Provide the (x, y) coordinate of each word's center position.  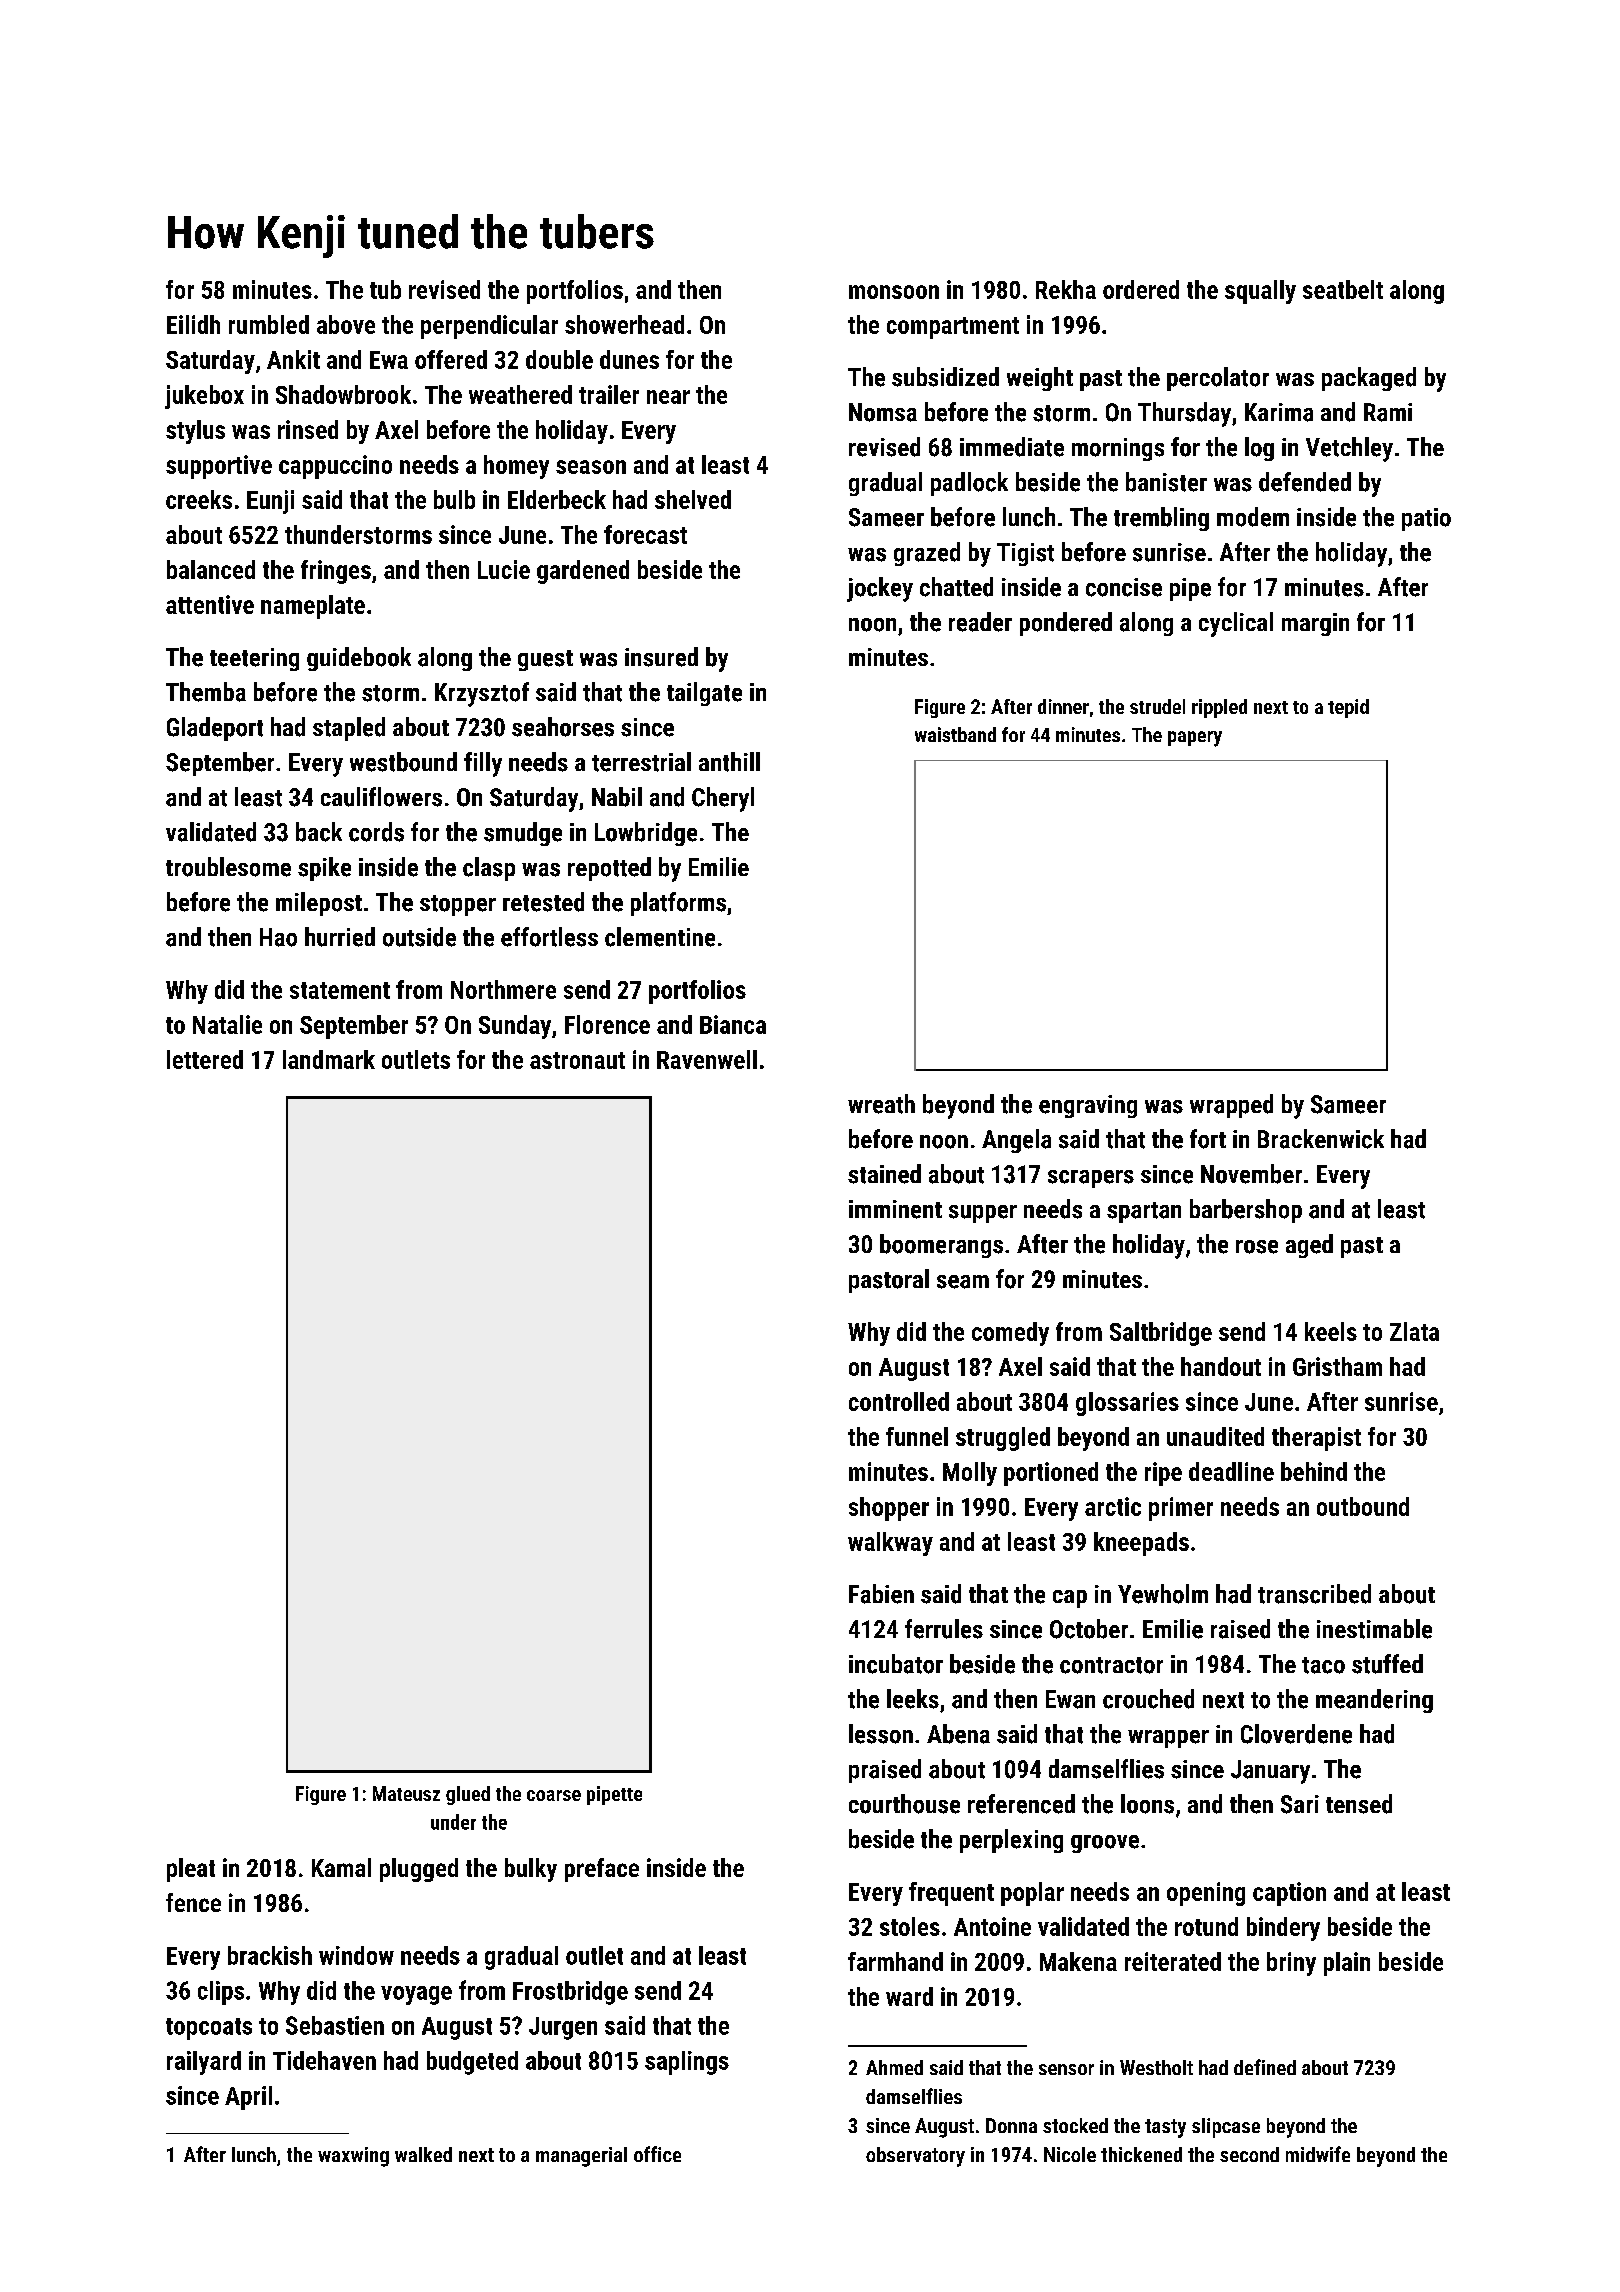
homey (516, 467)
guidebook (359, 659)
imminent (895, 1209)
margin (1315, 624)
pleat (191, 1870)
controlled (899, 1401)
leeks (913, 1699)
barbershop (1246, 1211)
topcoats (209, 2029)
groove (1105, 1844)
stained (884, 1174)
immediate (1012, 447)
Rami (1388, 412)
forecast (645, 534)
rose (1257, 1247)
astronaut (577, 1060)
